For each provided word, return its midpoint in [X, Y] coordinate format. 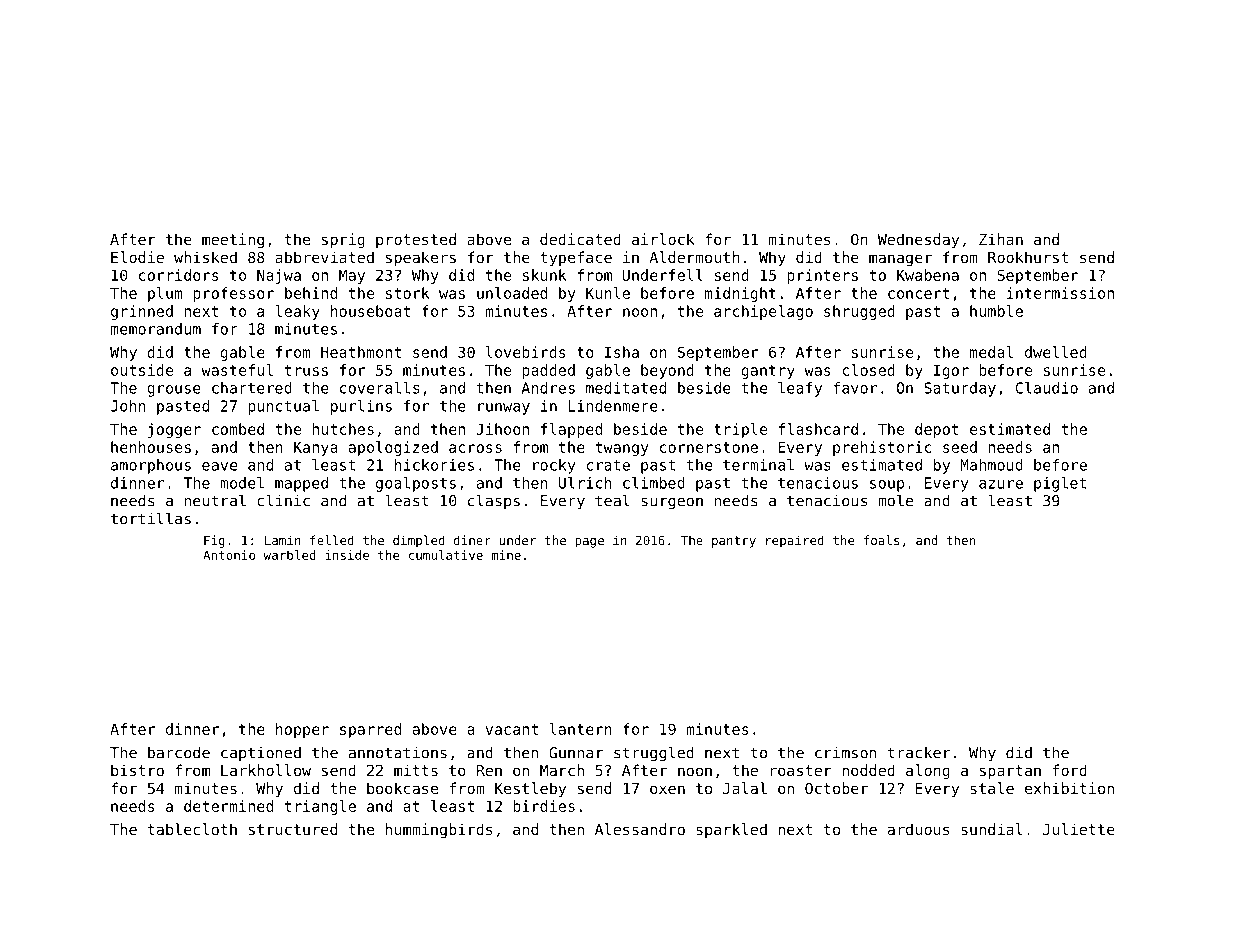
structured [293, 829]
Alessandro [640, 829]
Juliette [1079, 829]
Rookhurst [1028, 257]
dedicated [580, 239]
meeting [233, 240]
